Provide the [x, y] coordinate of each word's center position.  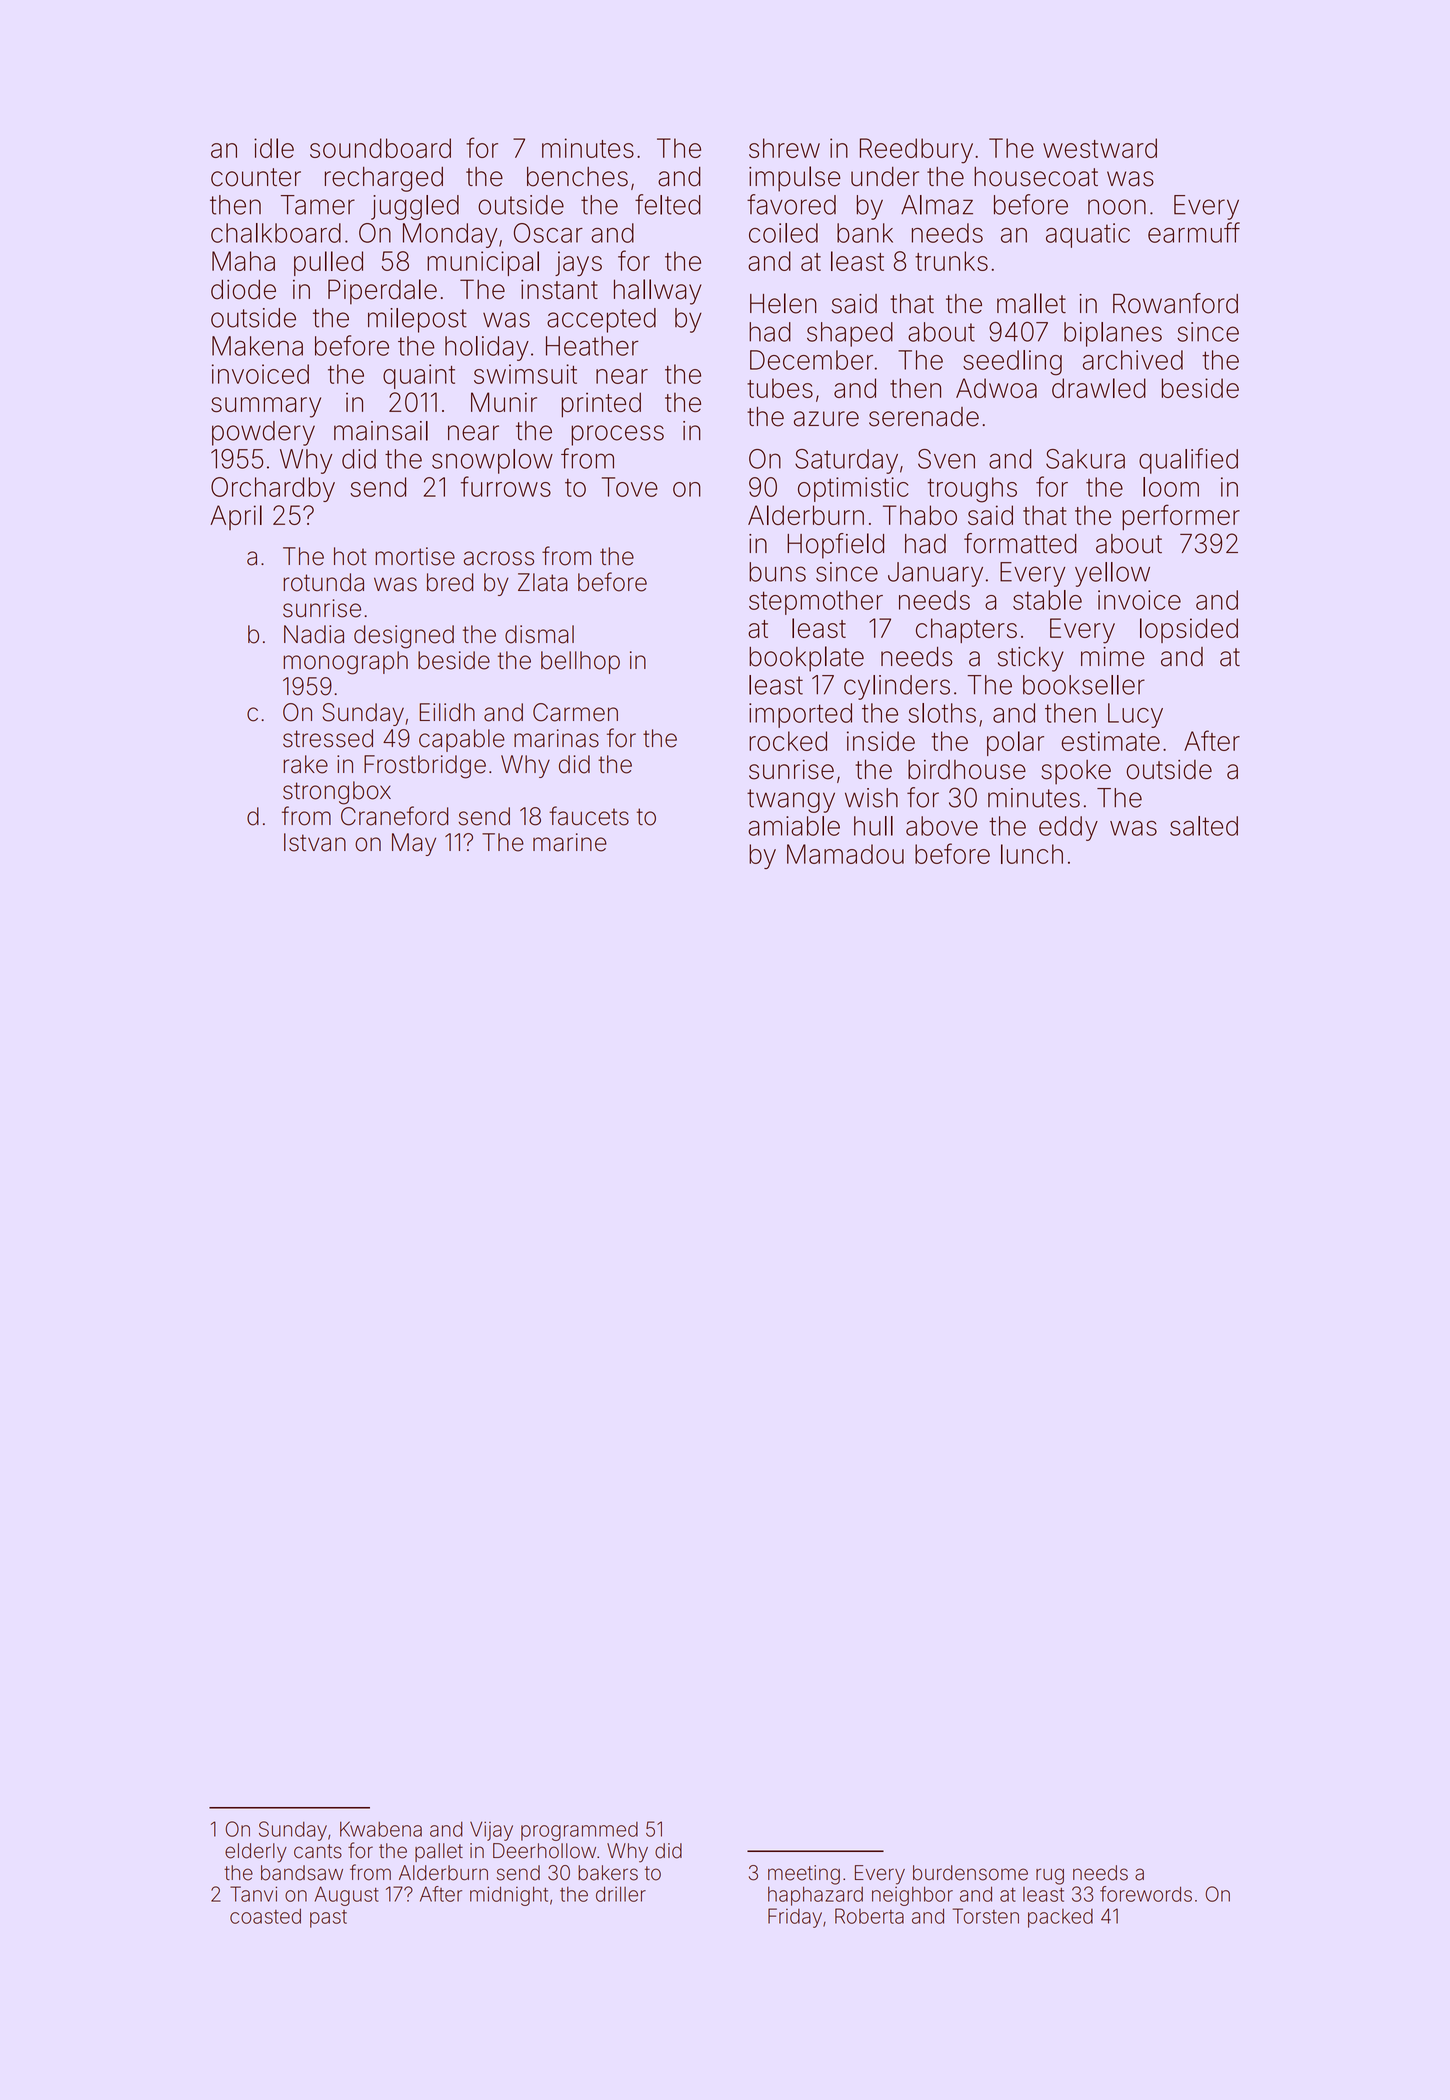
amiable [794, 826]
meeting [804, 1875]
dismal [539, 634]
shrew [784, 148]
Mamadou [845, 854]
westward [1100, 148]
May [414, 844]
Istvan [315, 842]
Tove [630, 487]
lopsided [1189, 630]
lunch [1032, 854]
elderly [256, 1853]
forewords [1146, 1894]
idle [274, 148]
